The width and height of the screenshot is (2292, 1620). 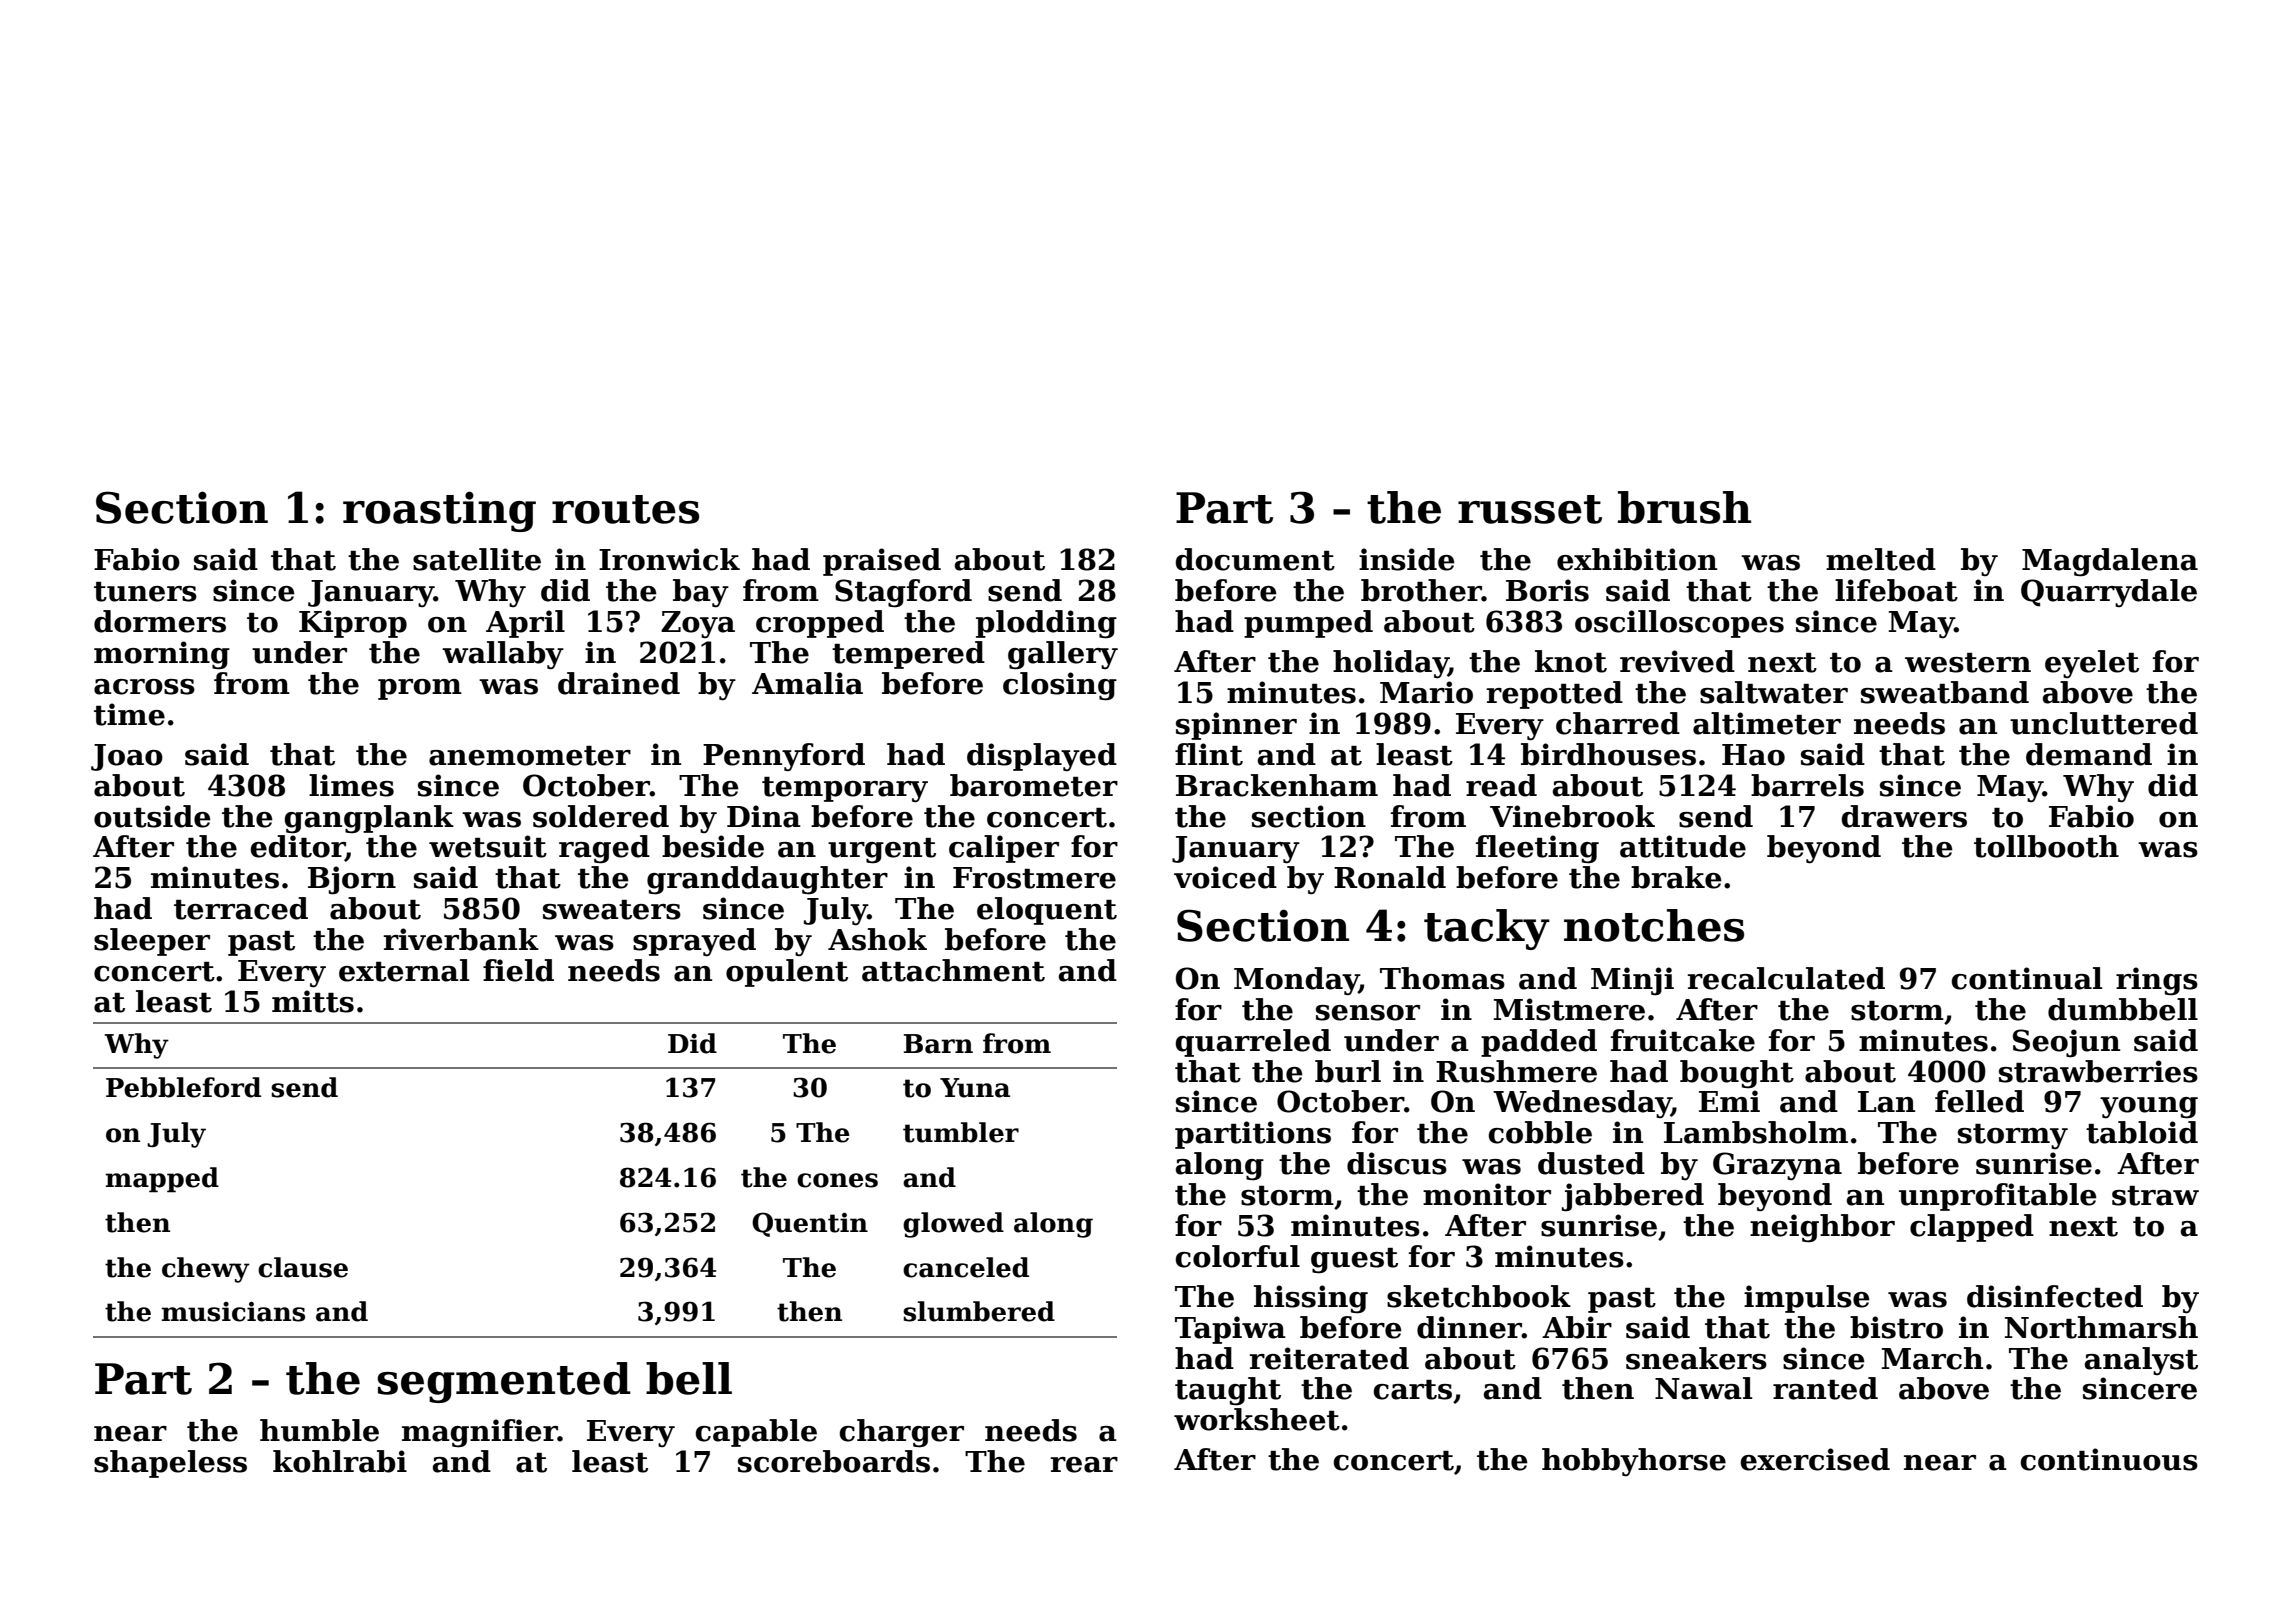 I want to click on rear, so click(x=1084, y=1465).
